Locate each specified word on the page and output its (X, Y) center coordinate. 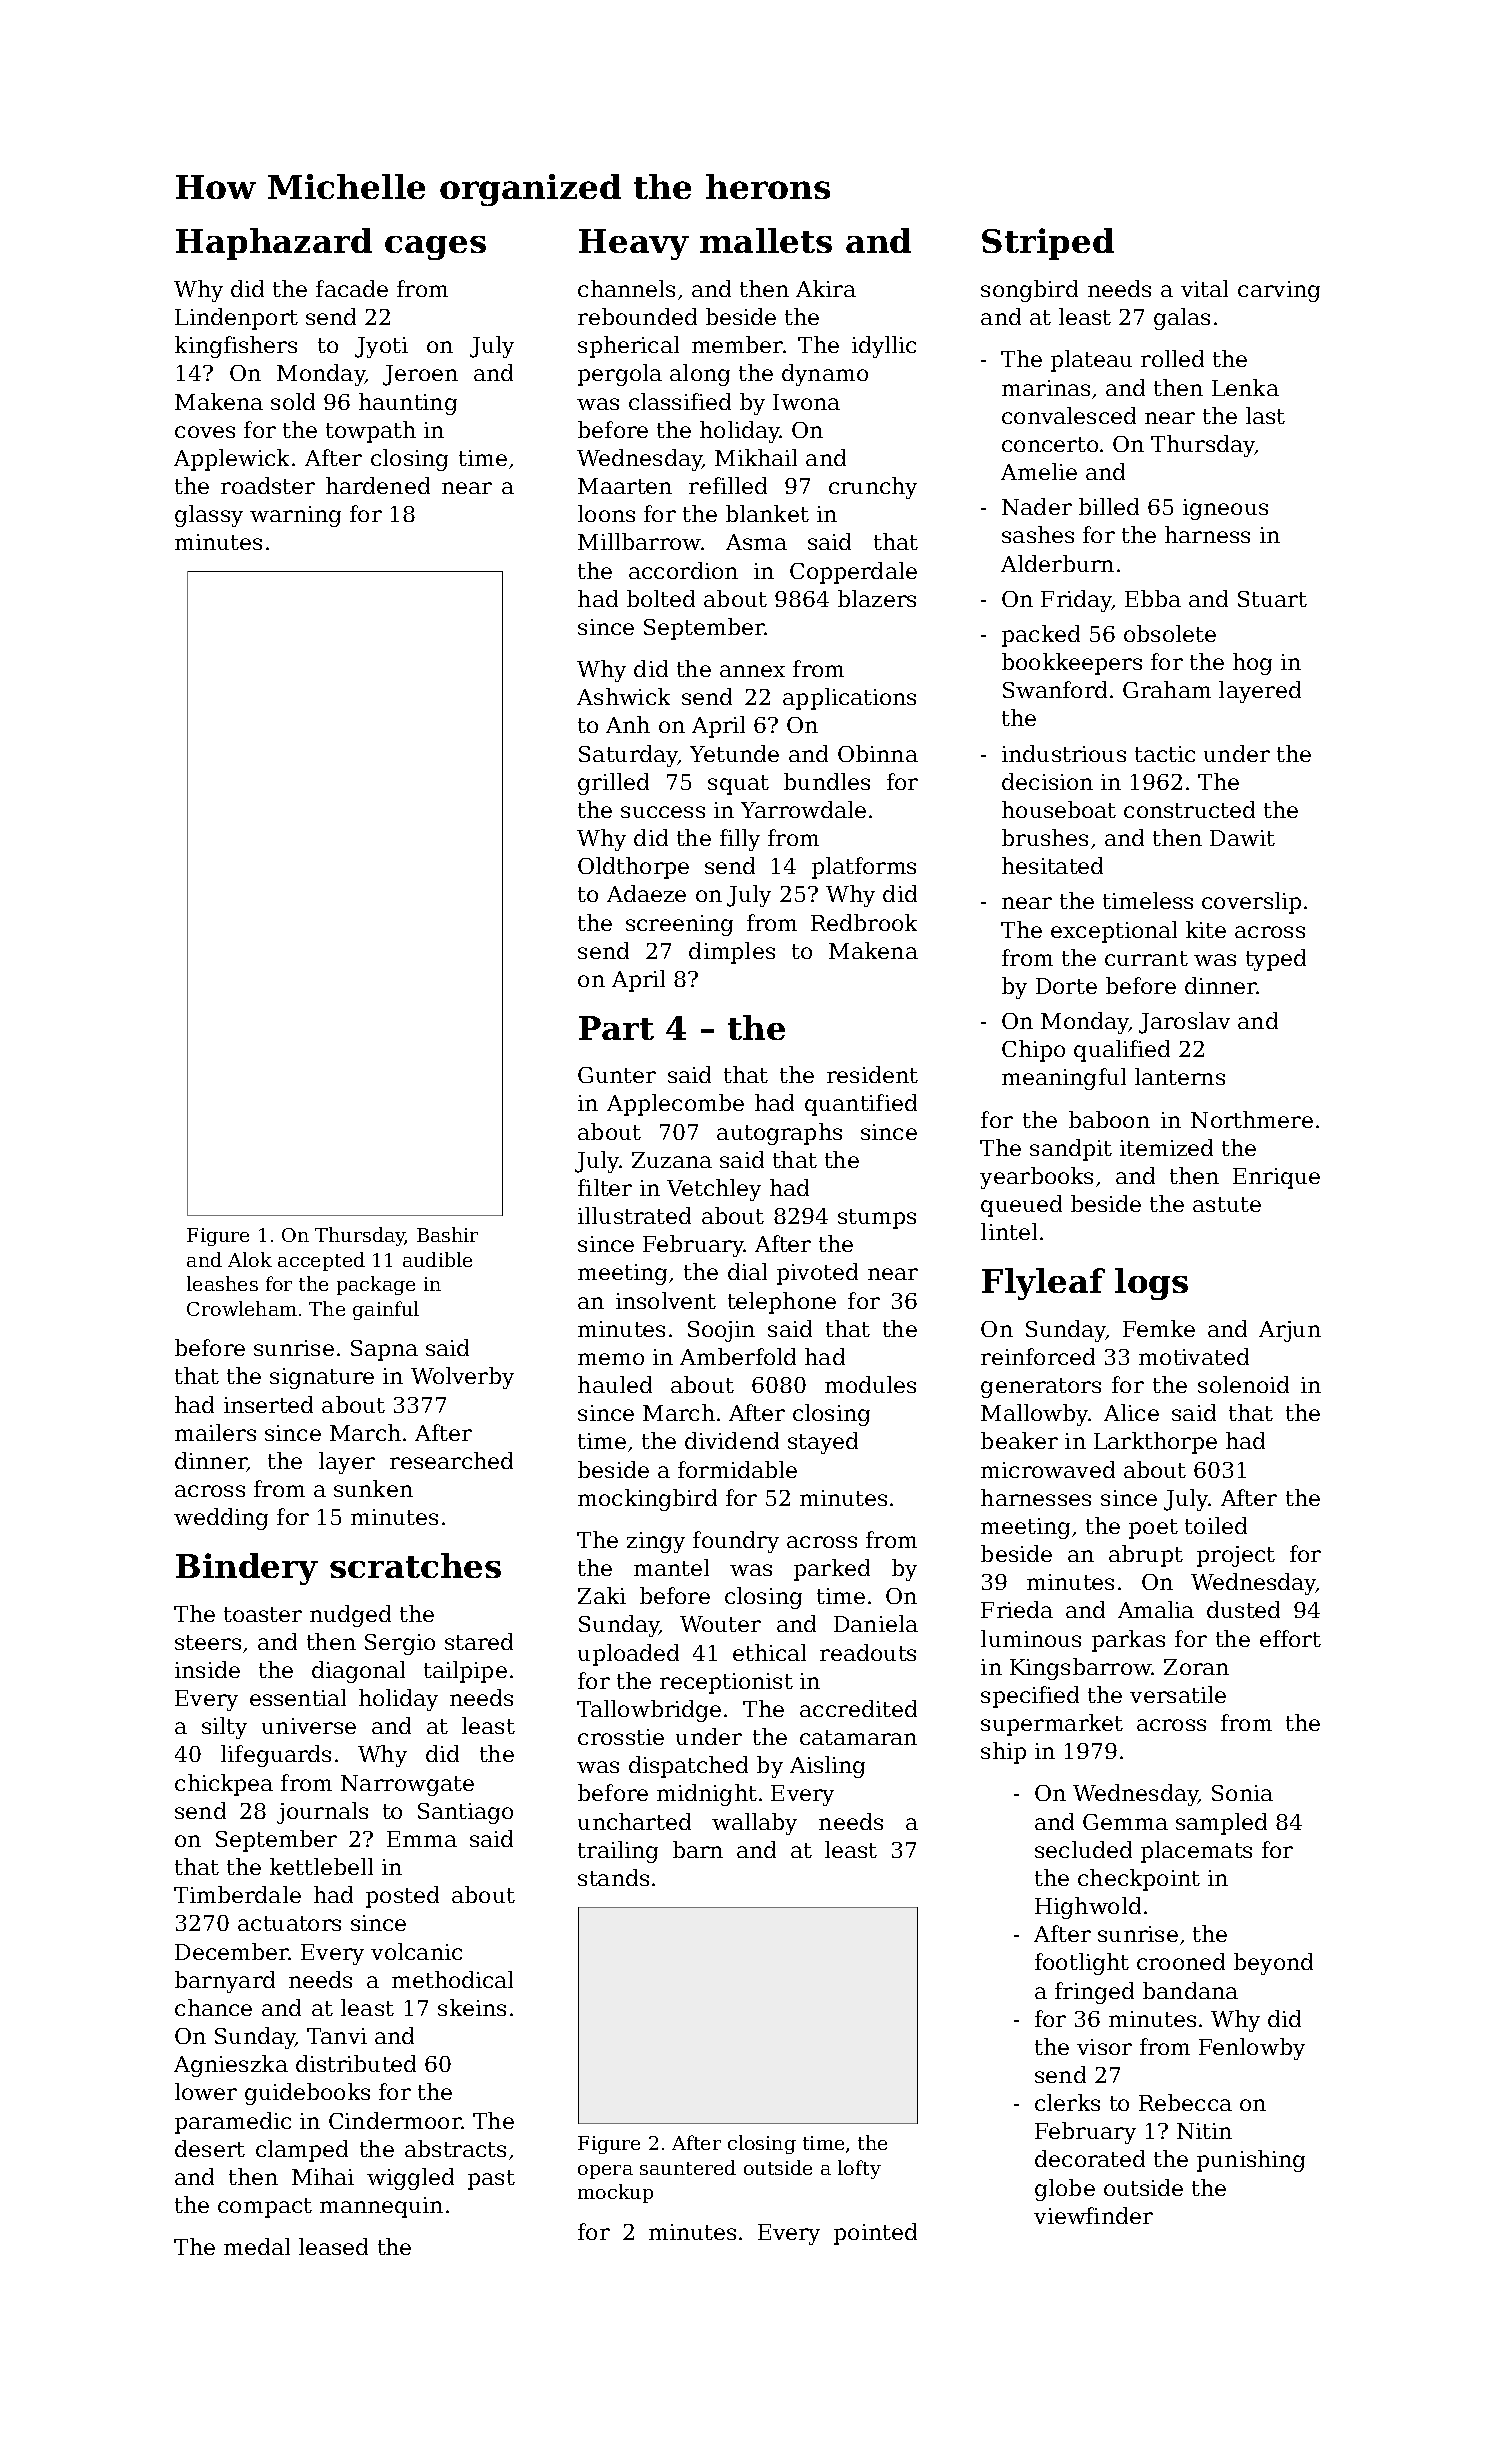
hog (1252, 664)
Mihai (323, 2176)
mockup (615, 2193)
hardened (378, 485)
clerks (1067, 2102)
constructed (1189, 809)
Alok (250, 1259)
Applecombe (675, 1105)
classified (680, 401)
